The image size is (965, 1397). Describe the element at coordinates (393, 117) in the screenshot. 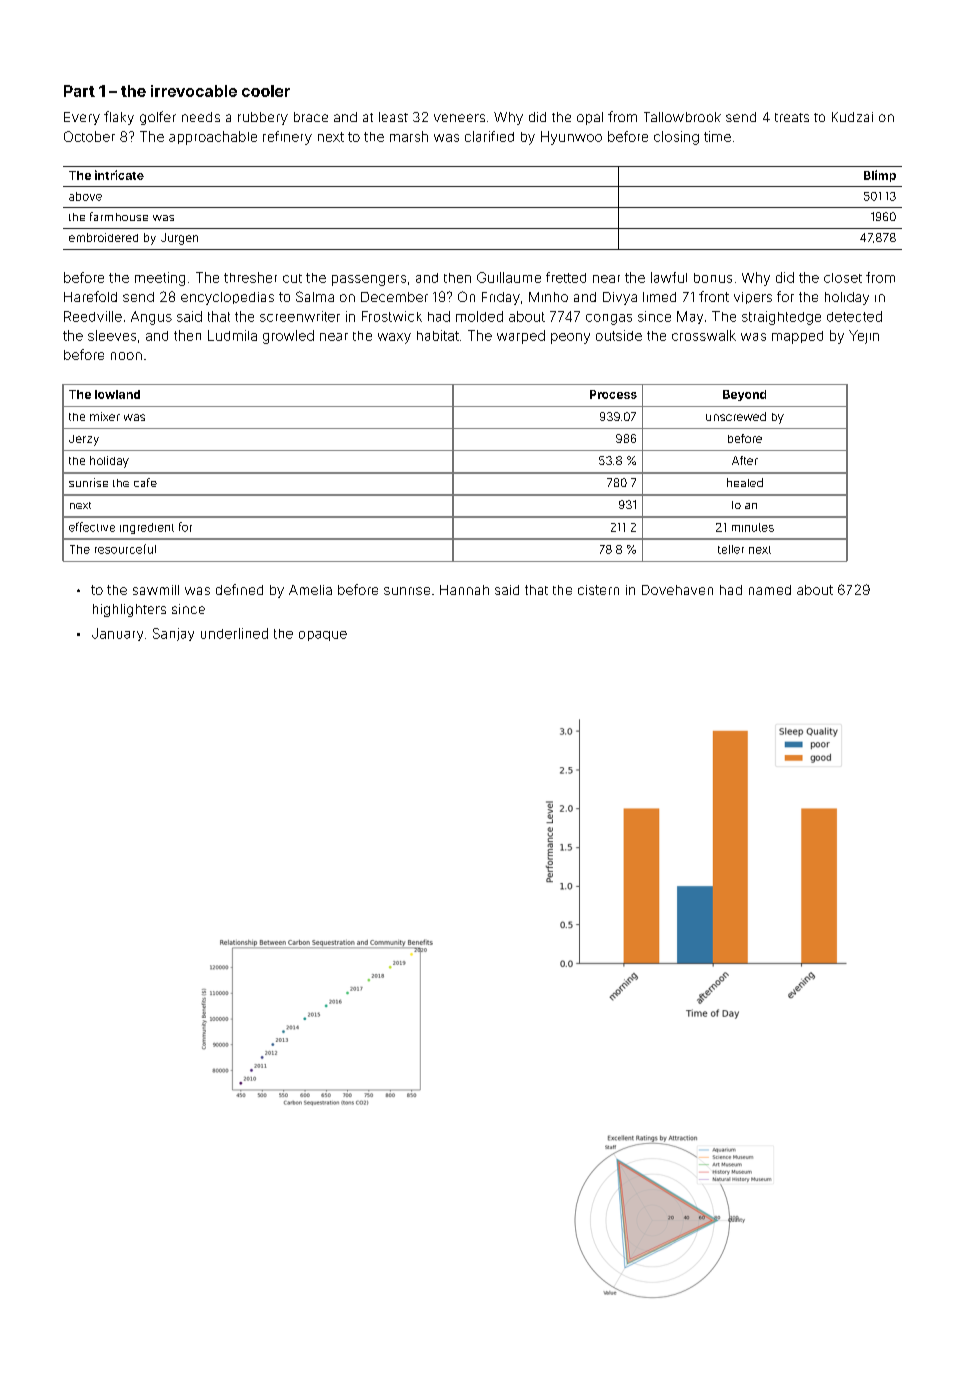

I see `least` at that location.
